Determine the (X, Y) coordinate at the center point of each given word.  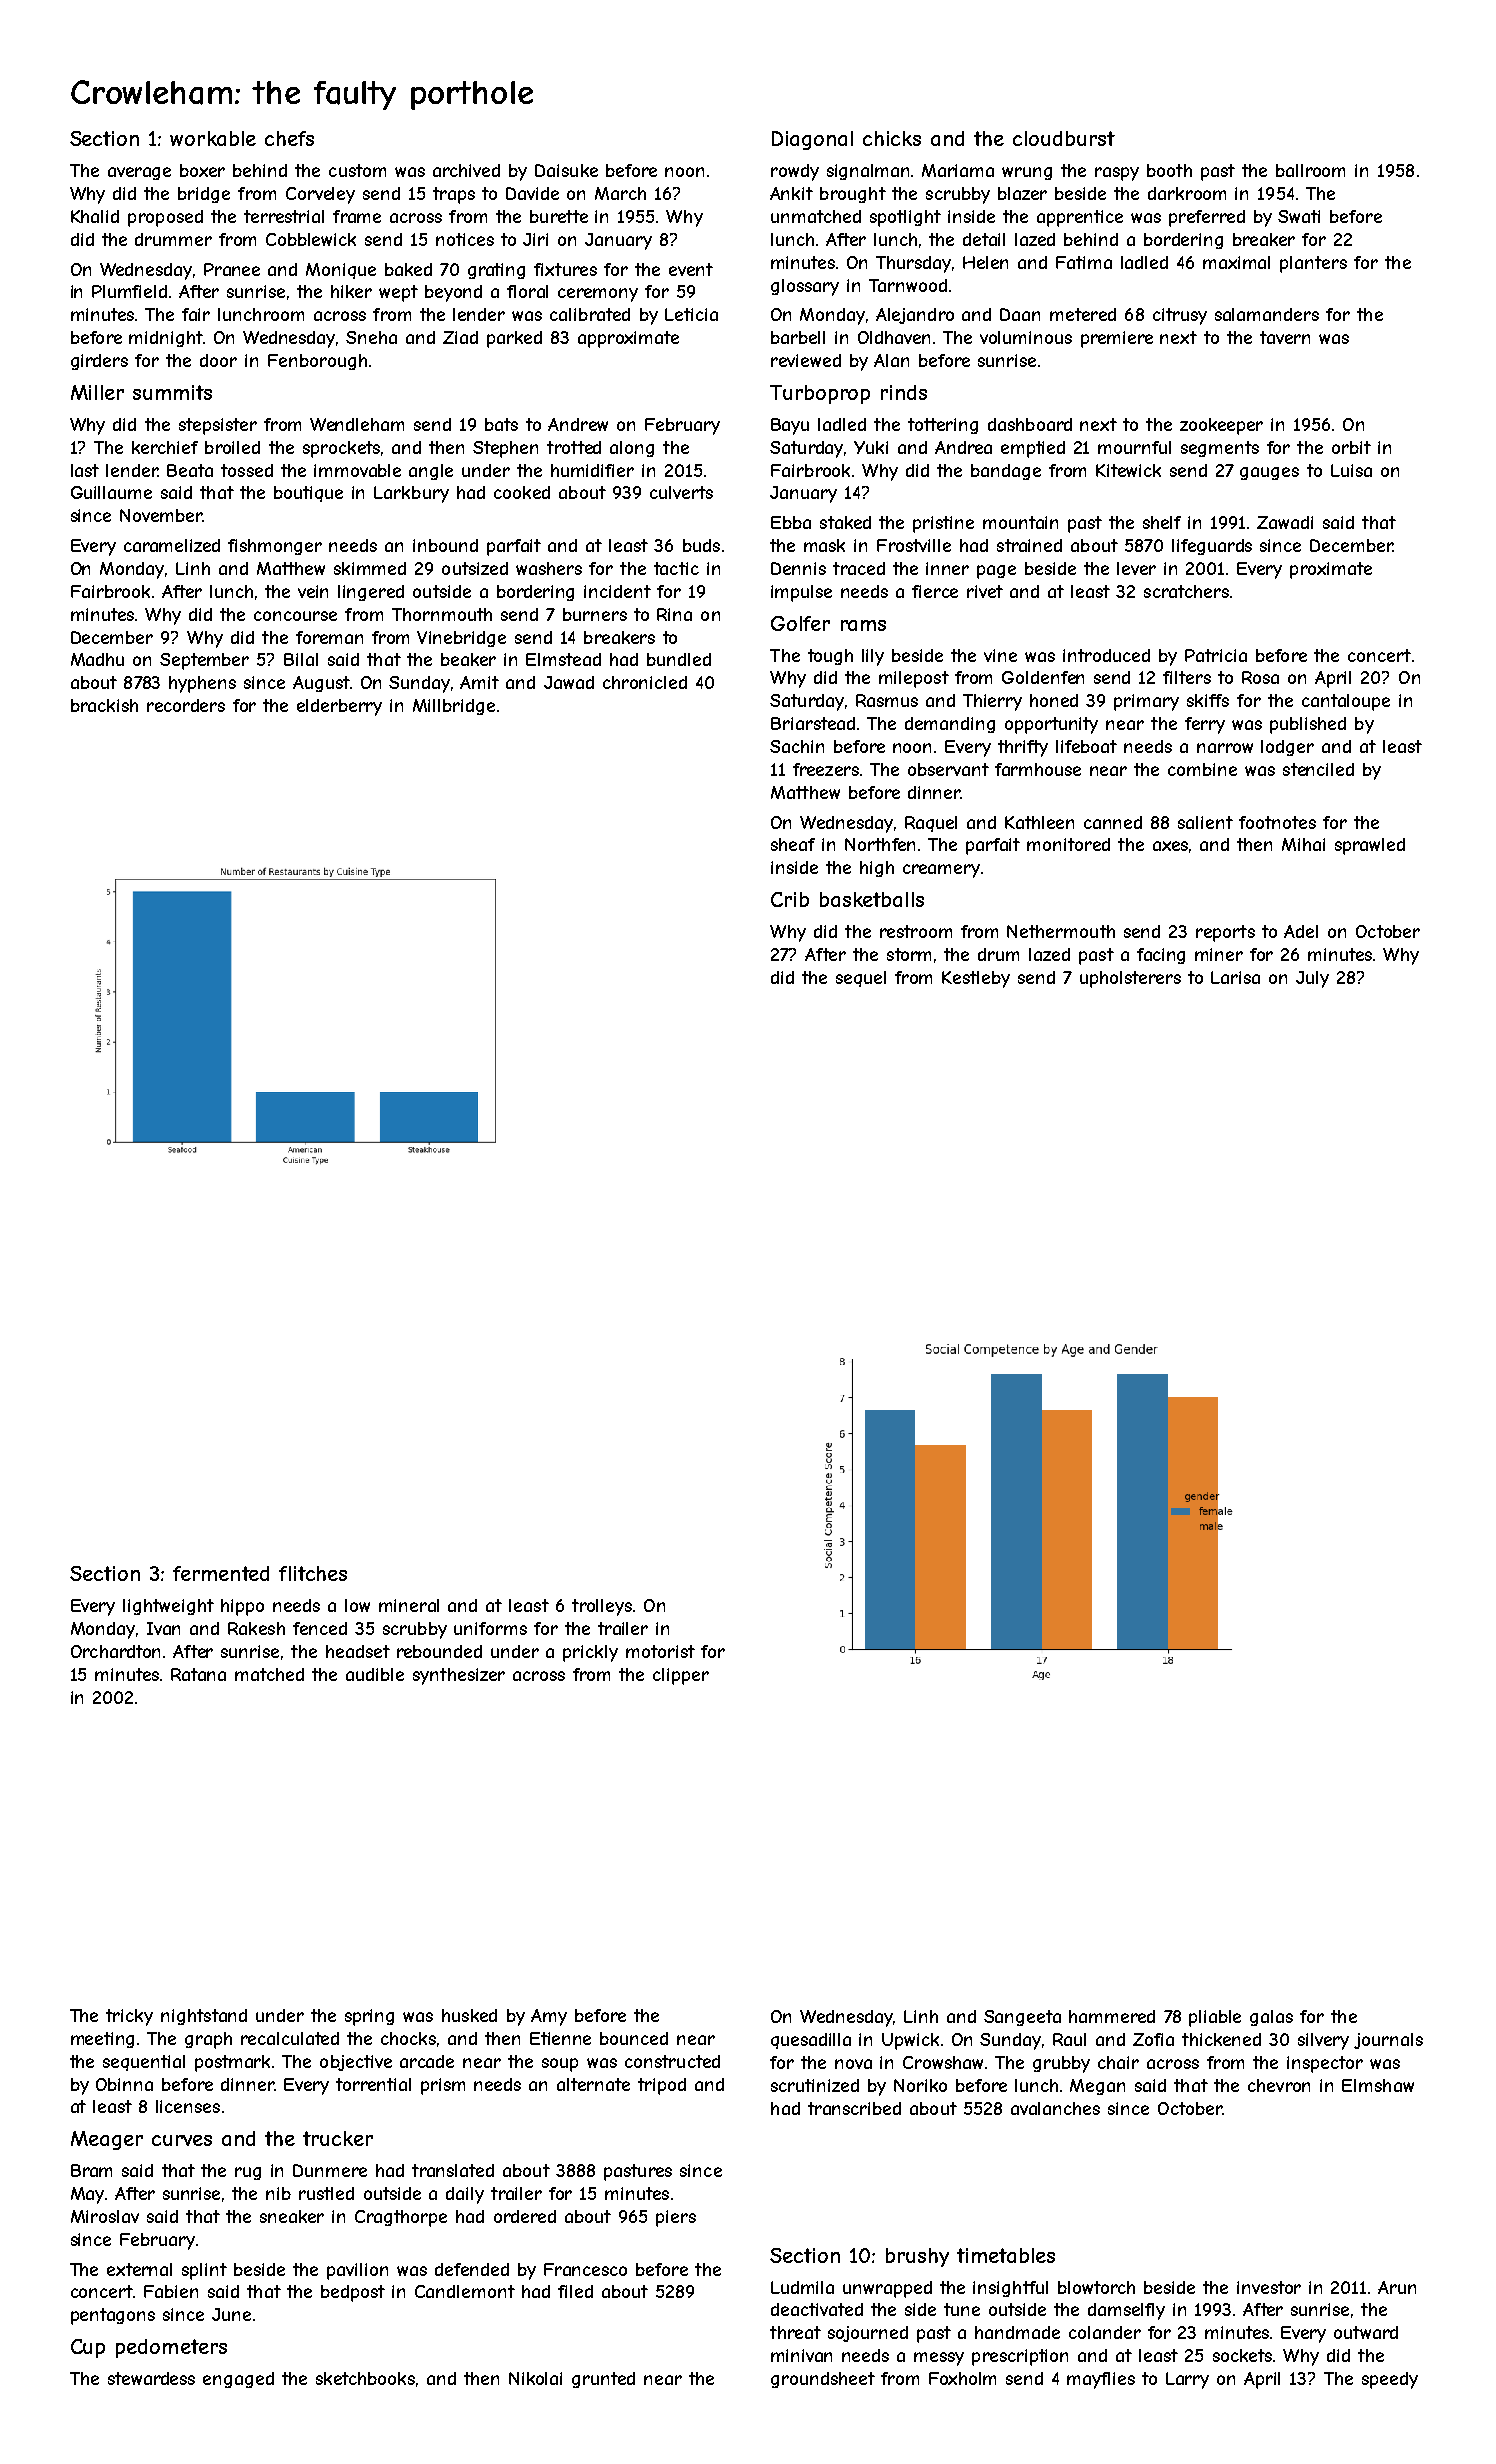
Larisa (1235, 977)
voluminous (1026, 337)
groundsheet (823, 2380)
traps (454, 195)
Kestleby (976, 979)
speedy (1390, 2380)
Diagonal (812, 140)
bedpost (353, 2293)
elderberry (339, 707)
